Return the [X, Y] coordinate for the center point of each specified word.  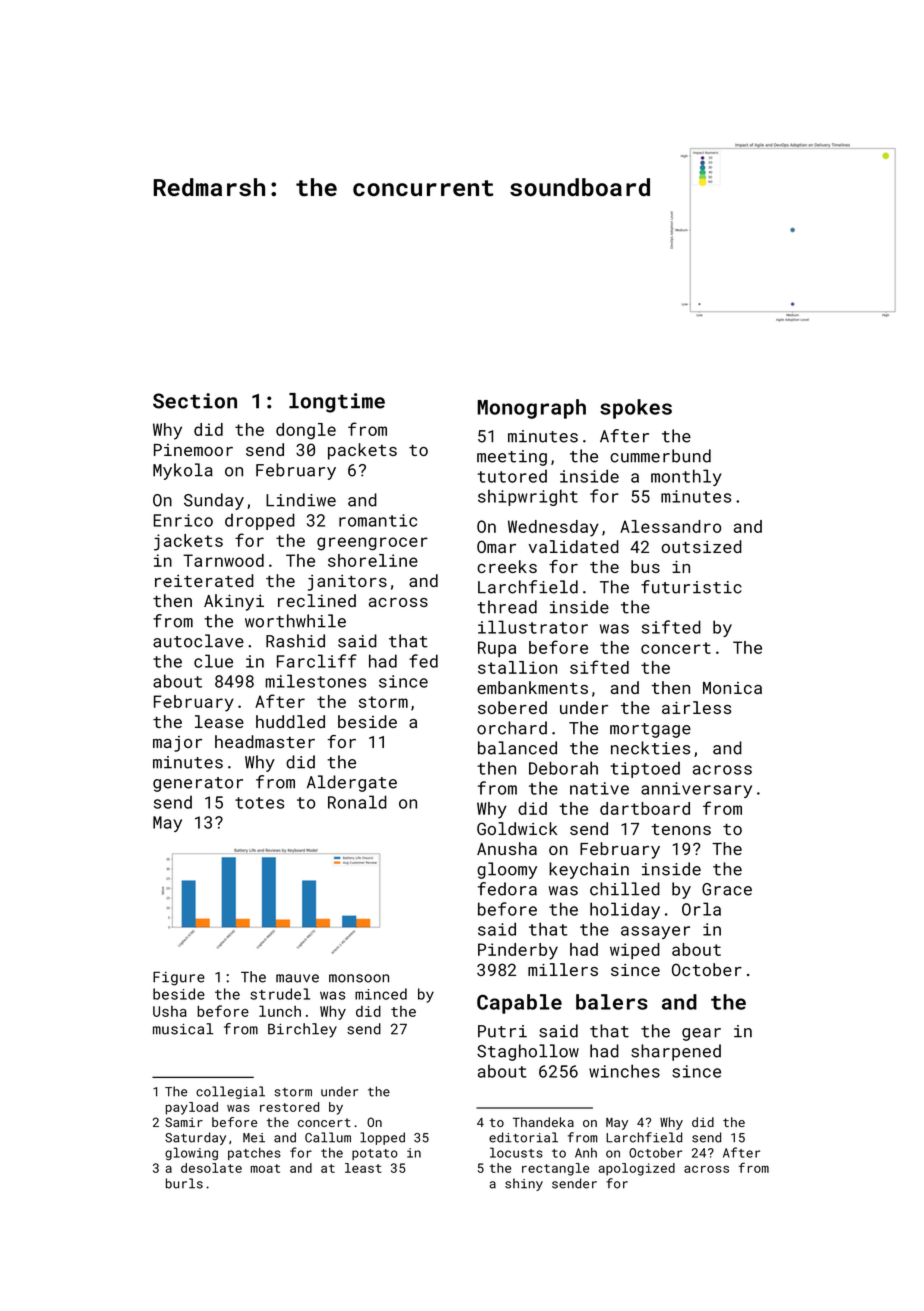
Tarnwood [223, 560]
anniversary [696, 790]
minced [381, 994]
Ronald [357, 802]
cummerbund [660, 456]
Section [195, 401]
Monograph [531, 409]
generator [198, 784]
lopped [382, 1138]
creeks [507, 566]
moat [265, 1168]
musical [183, 1029]
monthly [686, 477]
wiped [635, 951]
